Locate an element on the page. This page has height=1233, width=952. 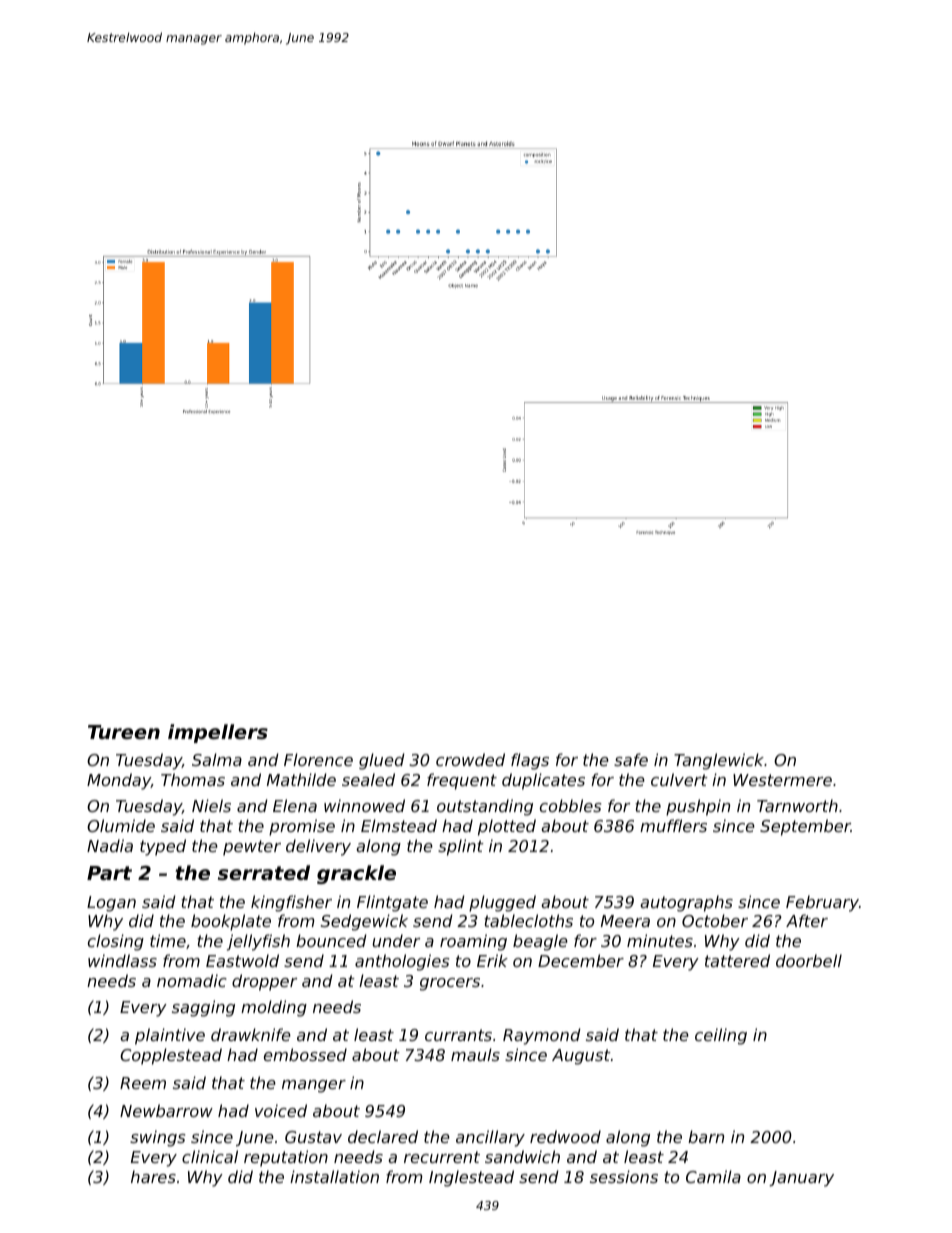
duplicates is located at coordinates (543, 781).
